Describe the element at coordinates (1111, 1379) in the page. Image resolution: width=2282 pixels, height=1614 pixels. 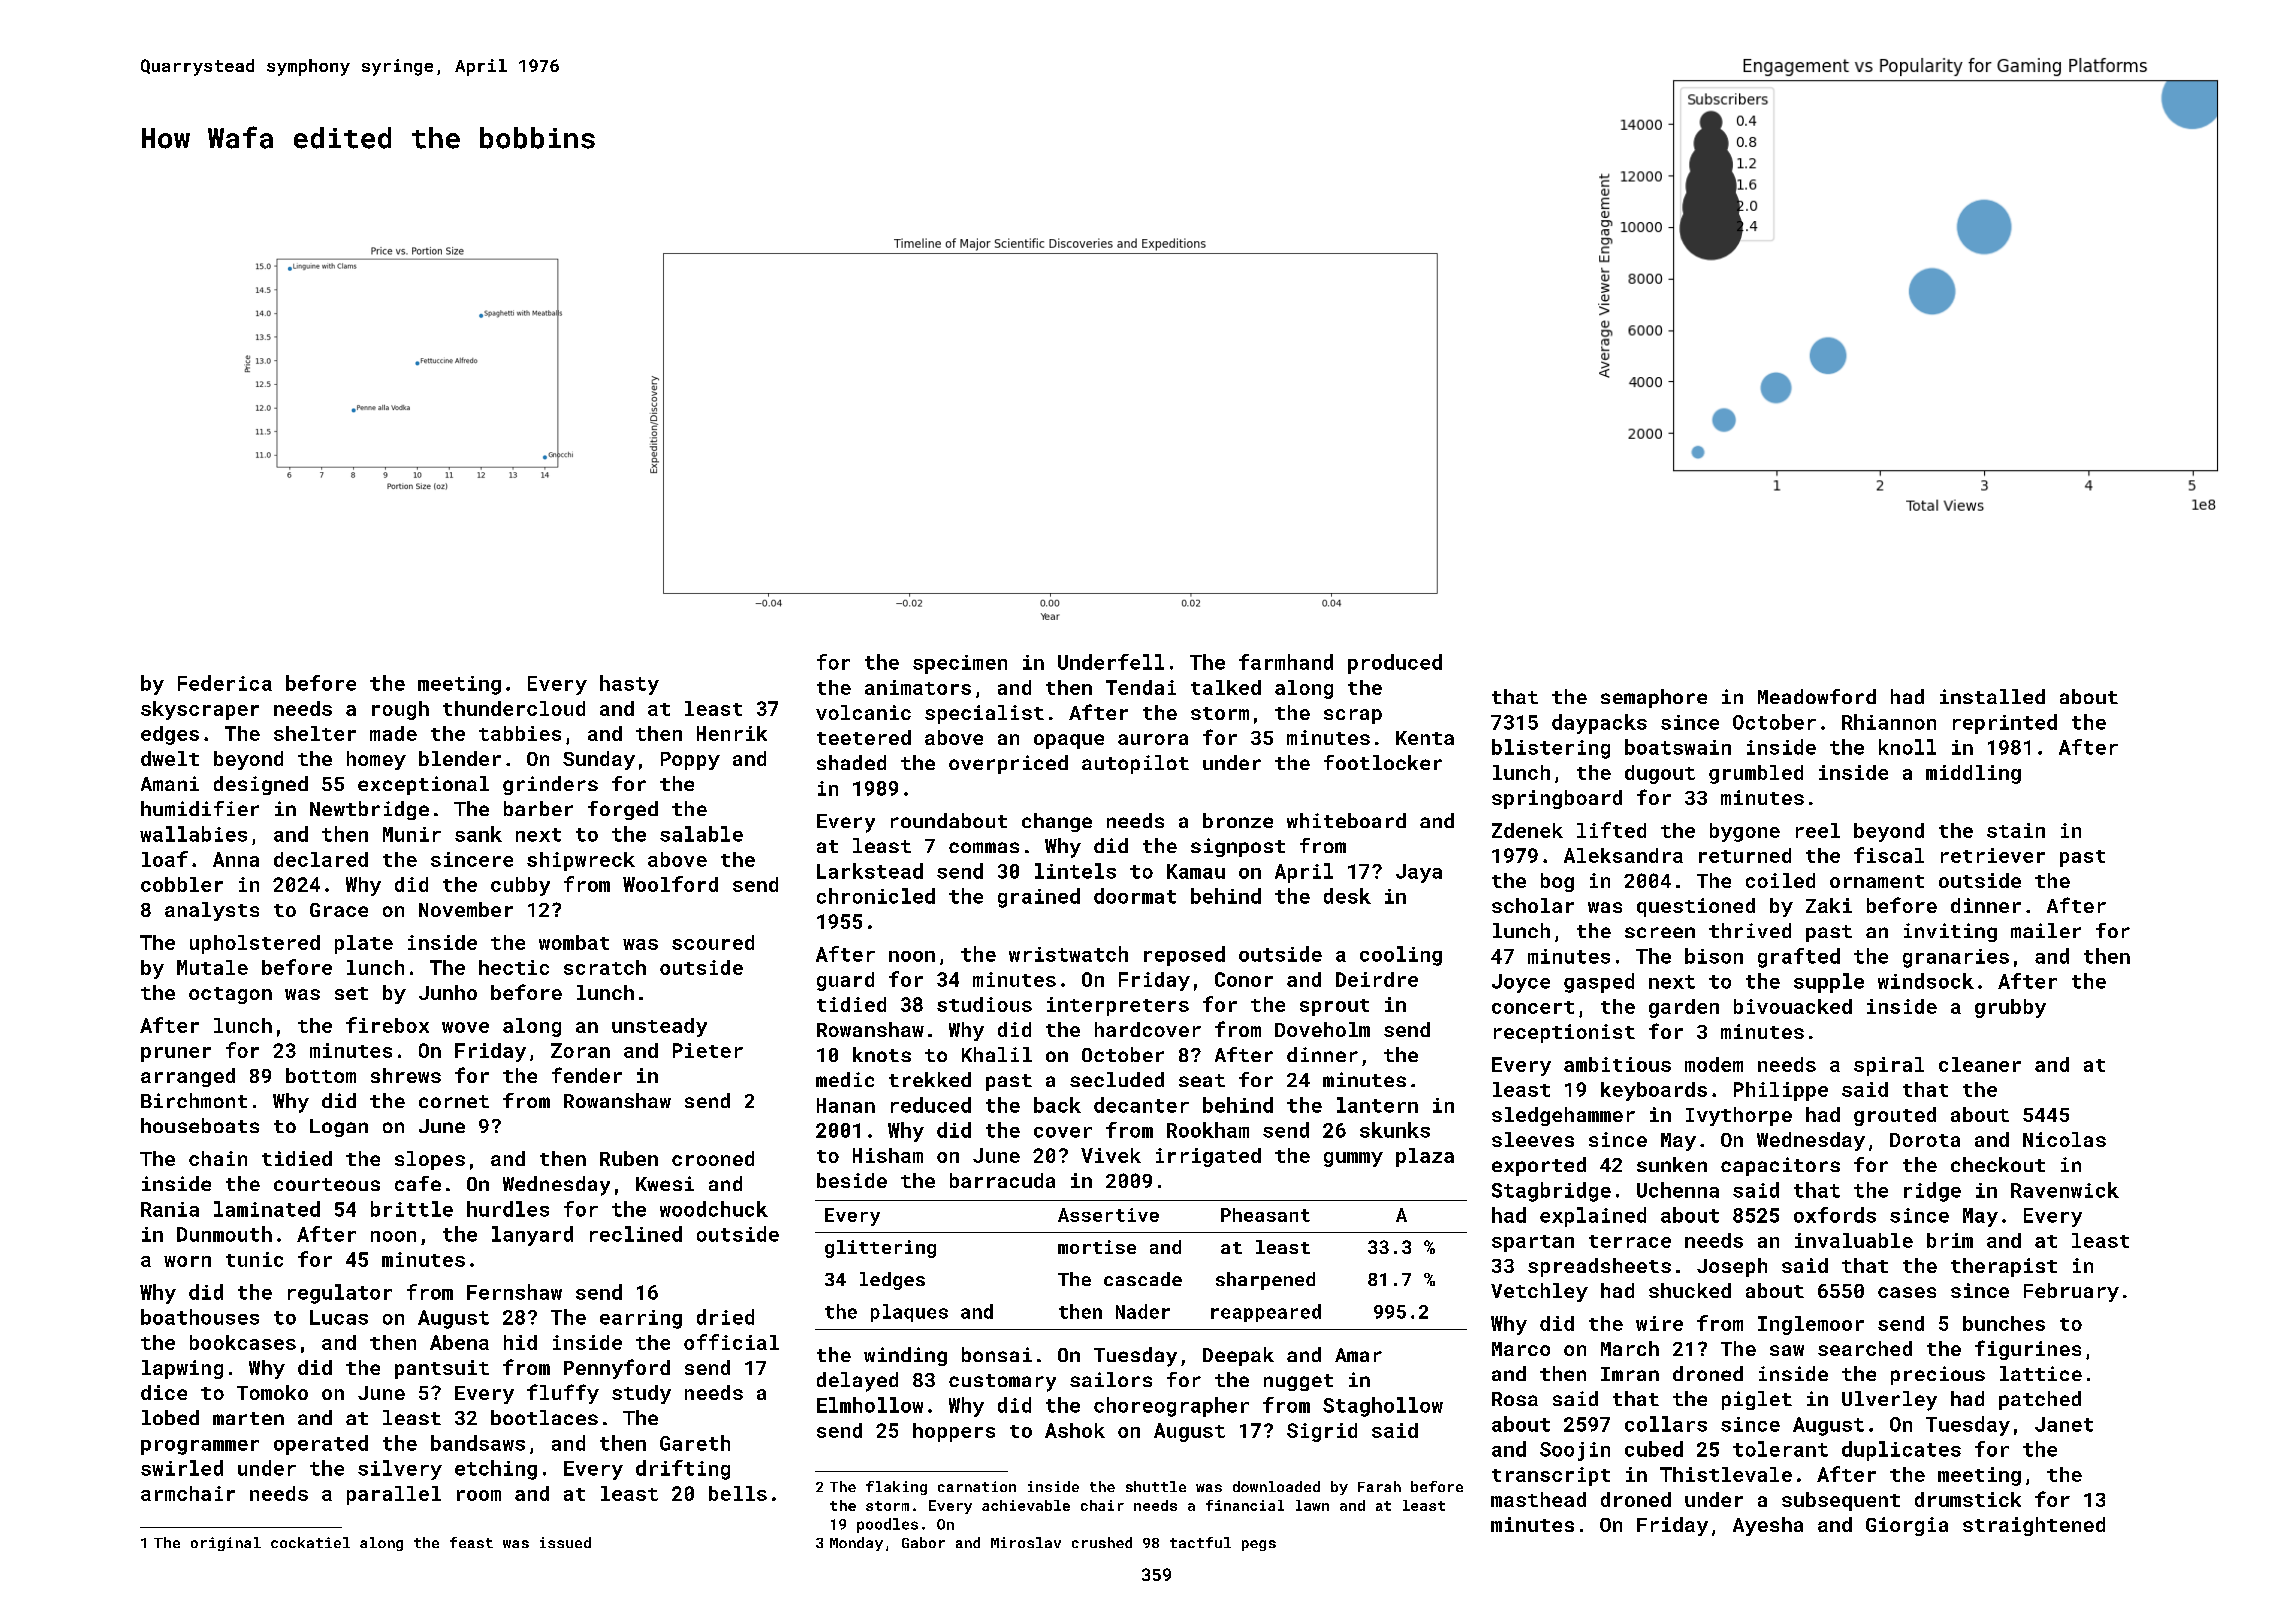
I see `sailors` at that location.
